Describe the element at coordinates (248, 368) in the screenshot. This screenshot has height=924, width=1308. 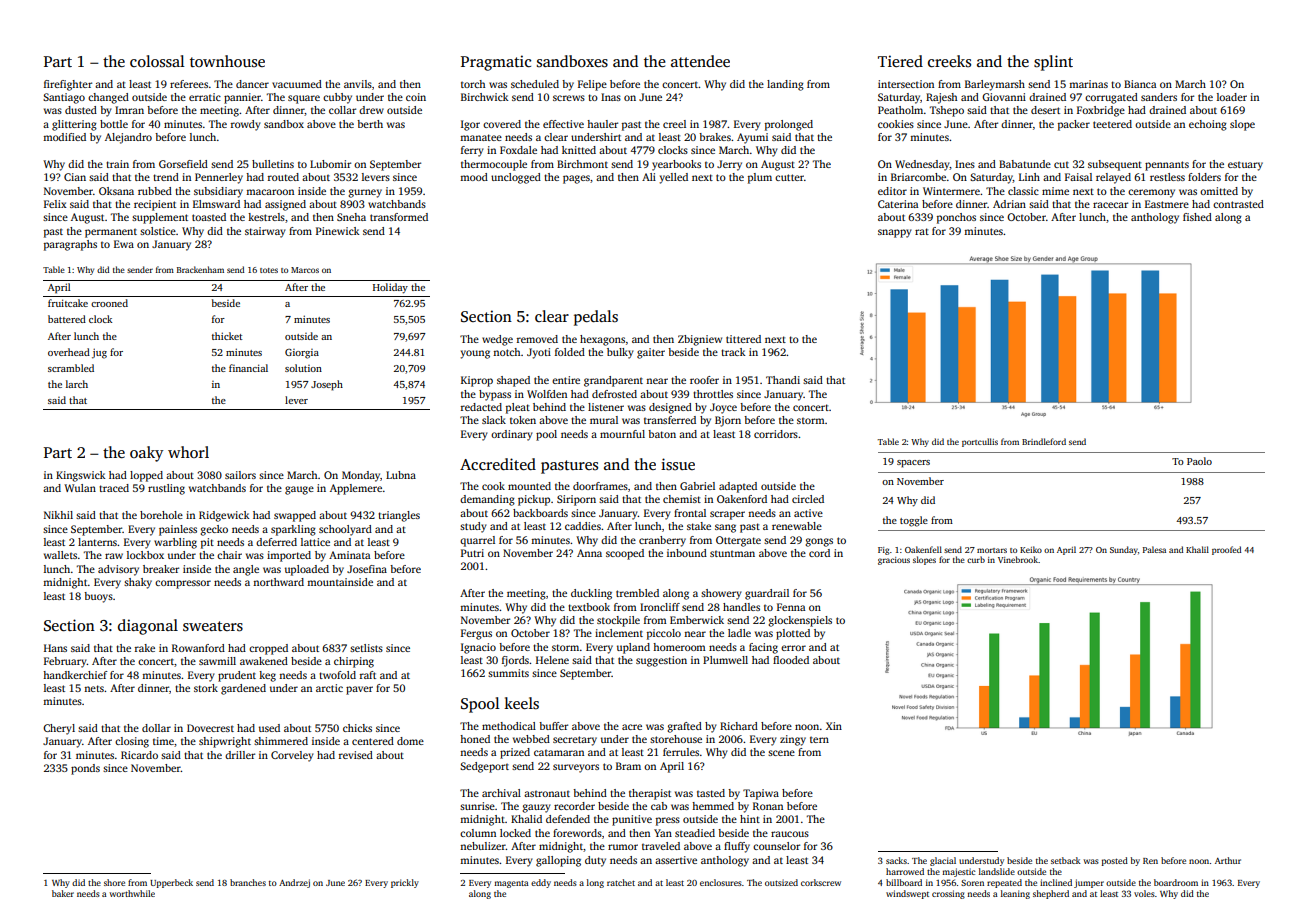
I see `financial` at that location.
